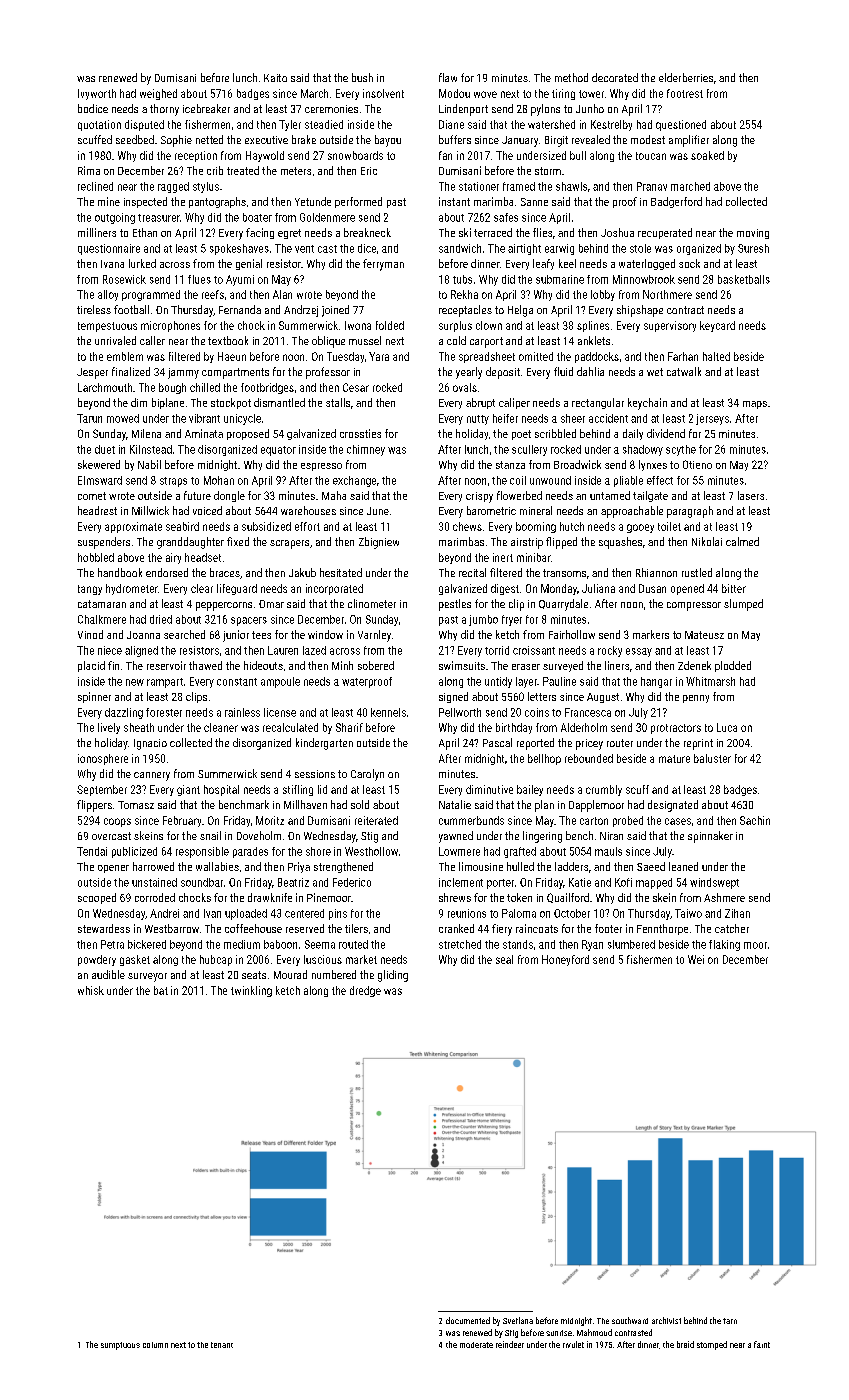 This document has height=1400, width=849. Describe the element at coordinates (222, 1345) in the document. I see `tenant` at that location.
